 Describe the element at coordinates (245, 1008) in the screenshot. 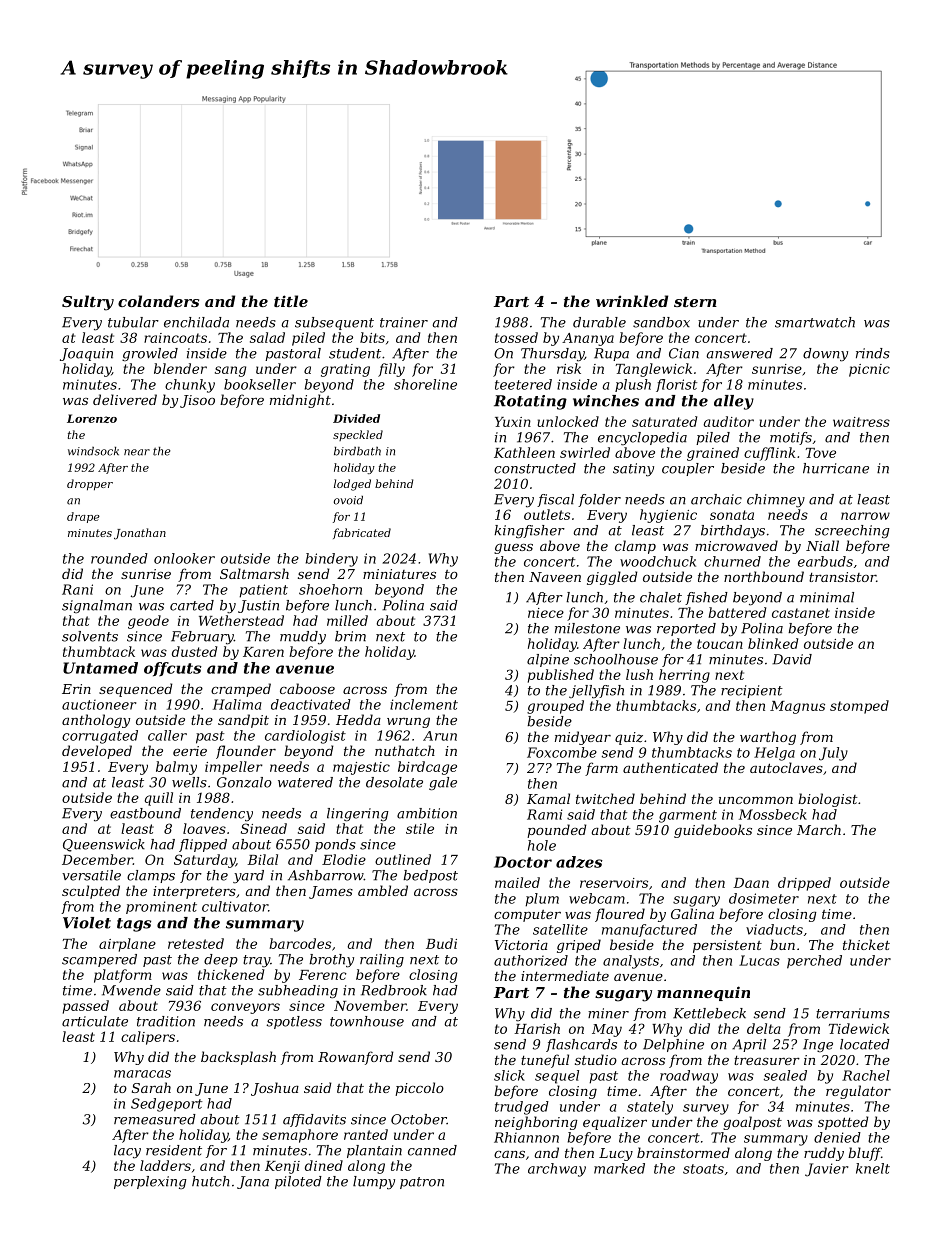

I see `conveyors` at that location.
